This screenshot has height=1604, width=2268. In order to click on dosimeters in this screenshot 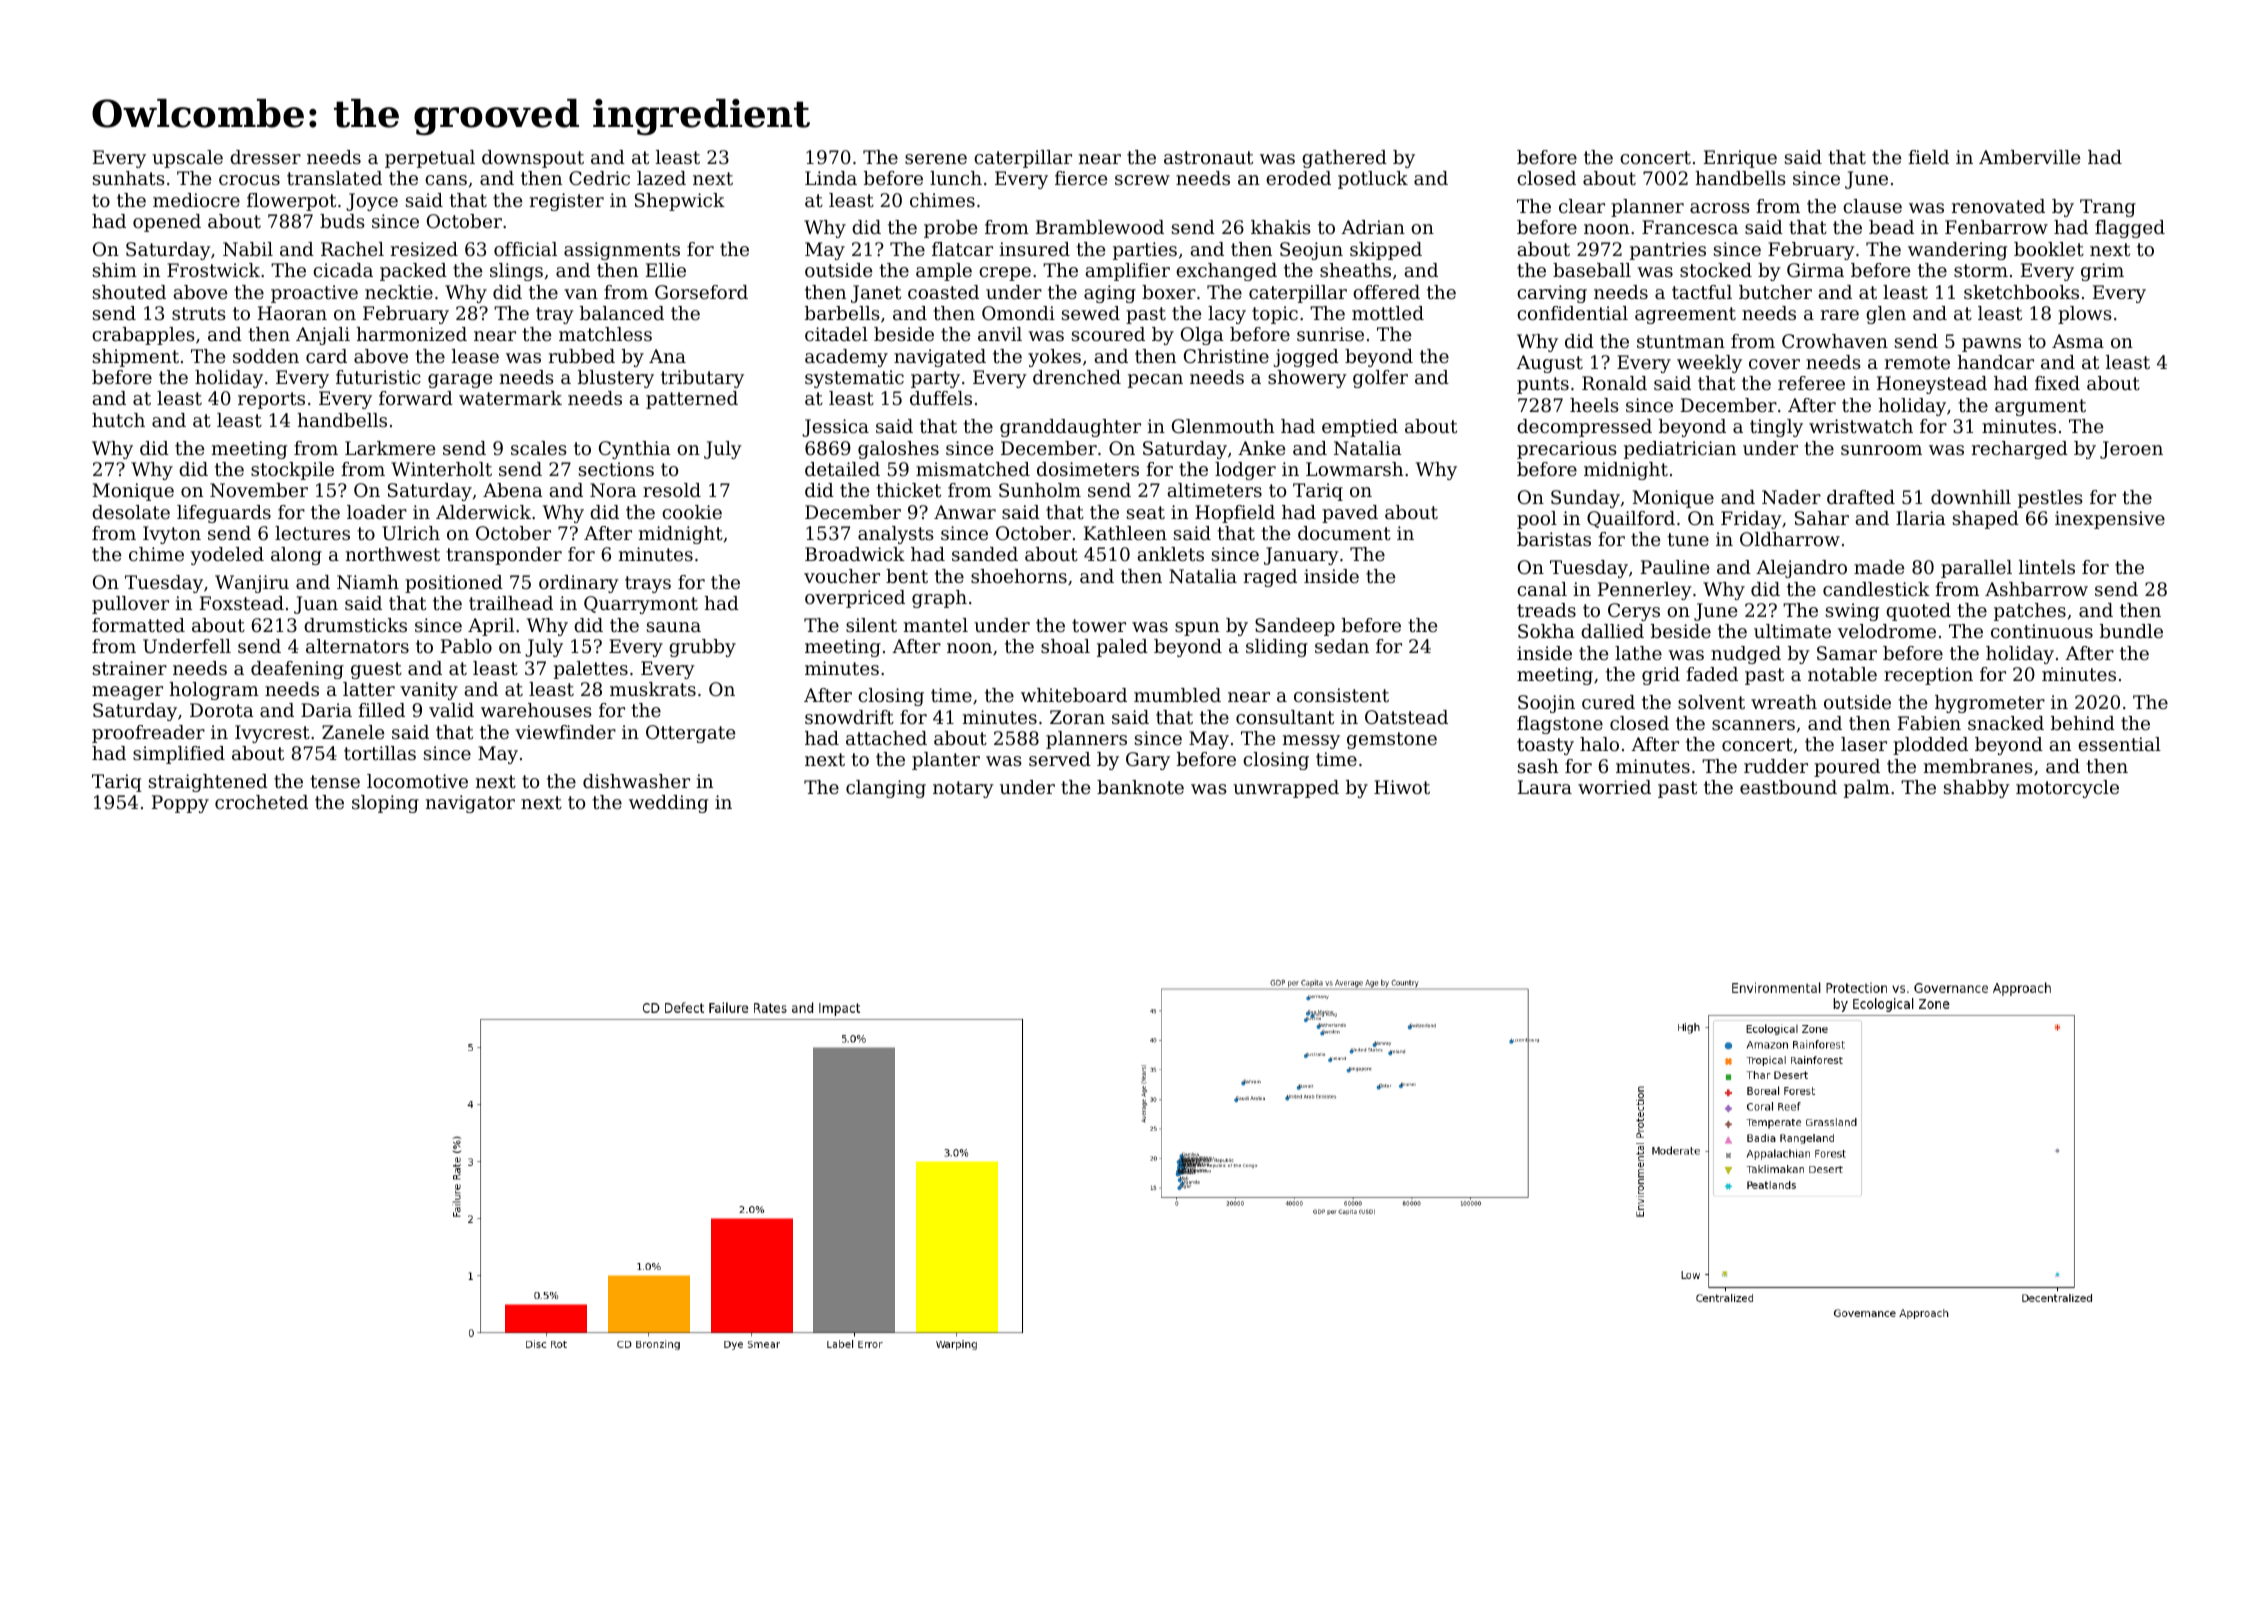, I will do `click(1088, 469)`.
